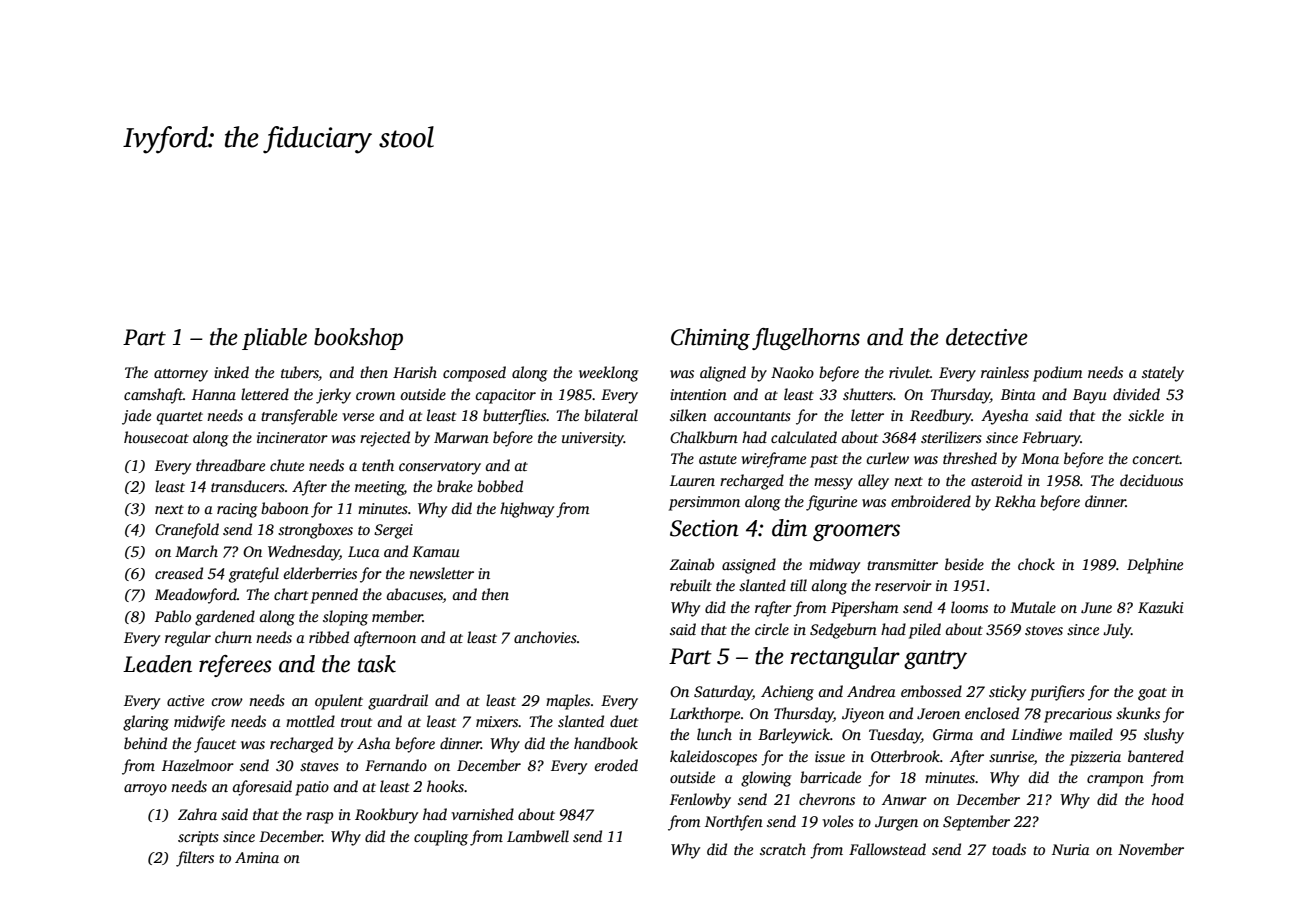 Image resolution: width=1308 pixels, height=924 pixels. I want to click on maples, so click(568, 702).
